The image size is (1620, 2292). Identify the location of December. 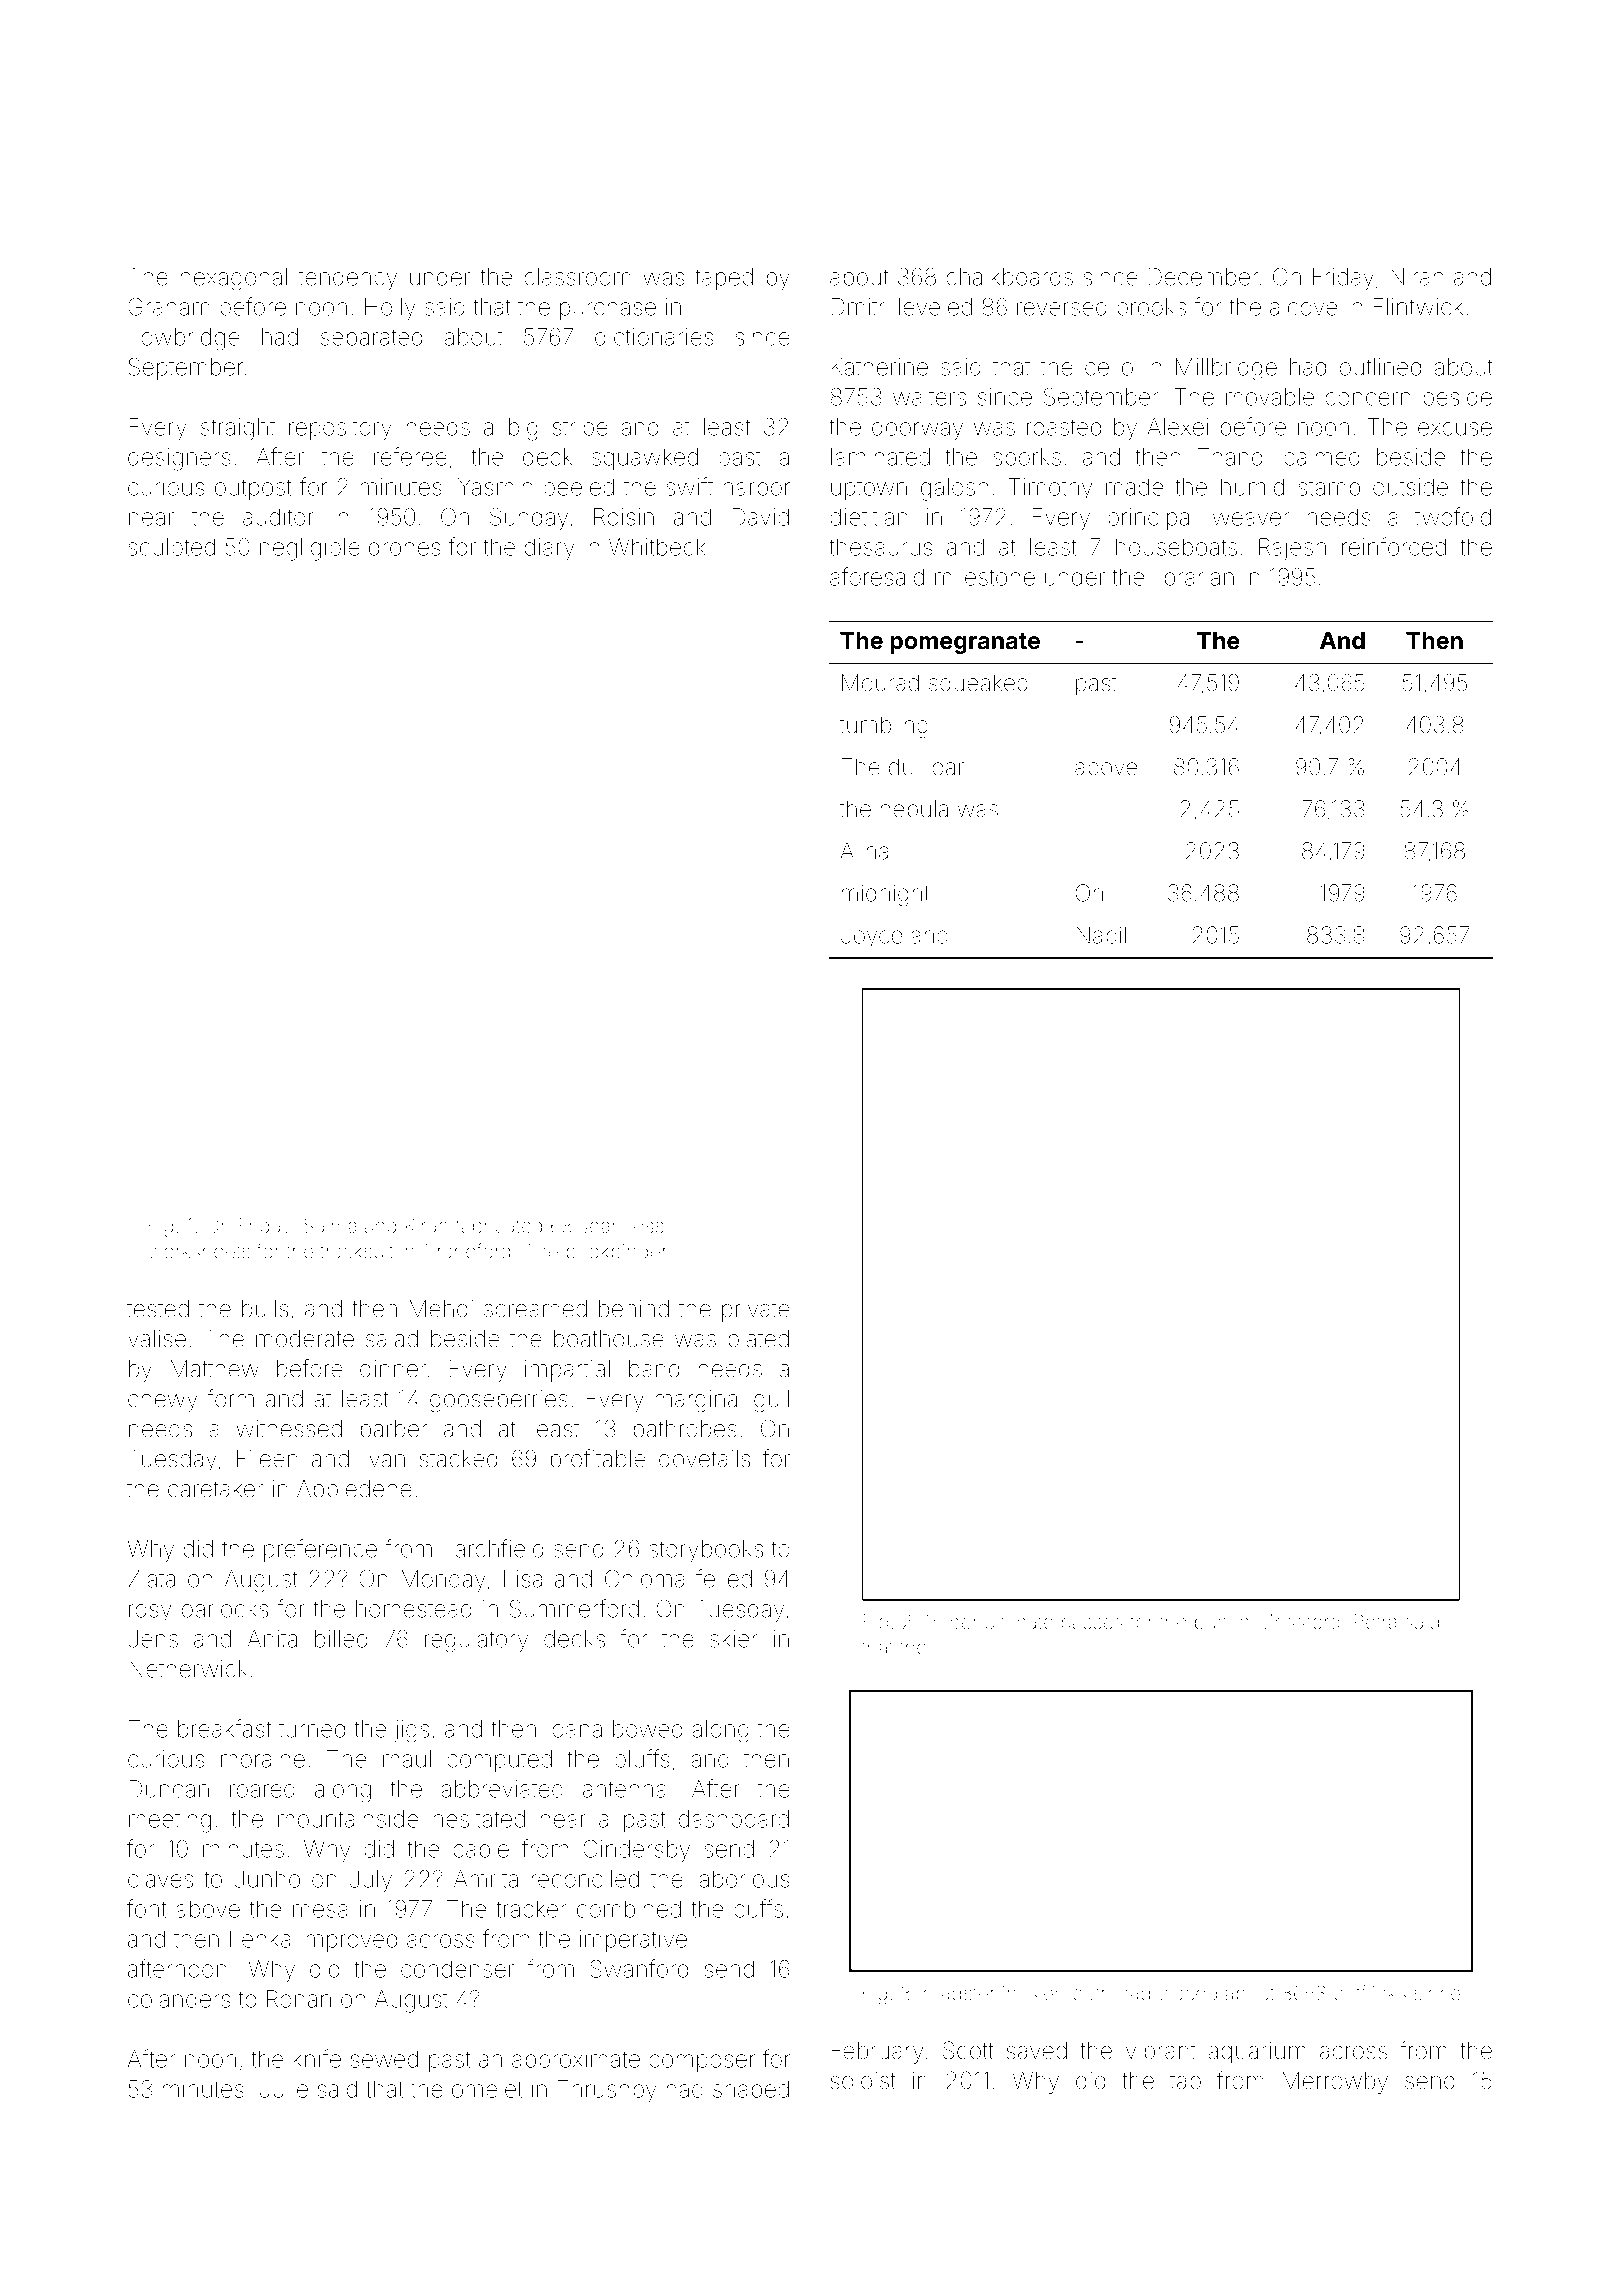
(1203, 277).
